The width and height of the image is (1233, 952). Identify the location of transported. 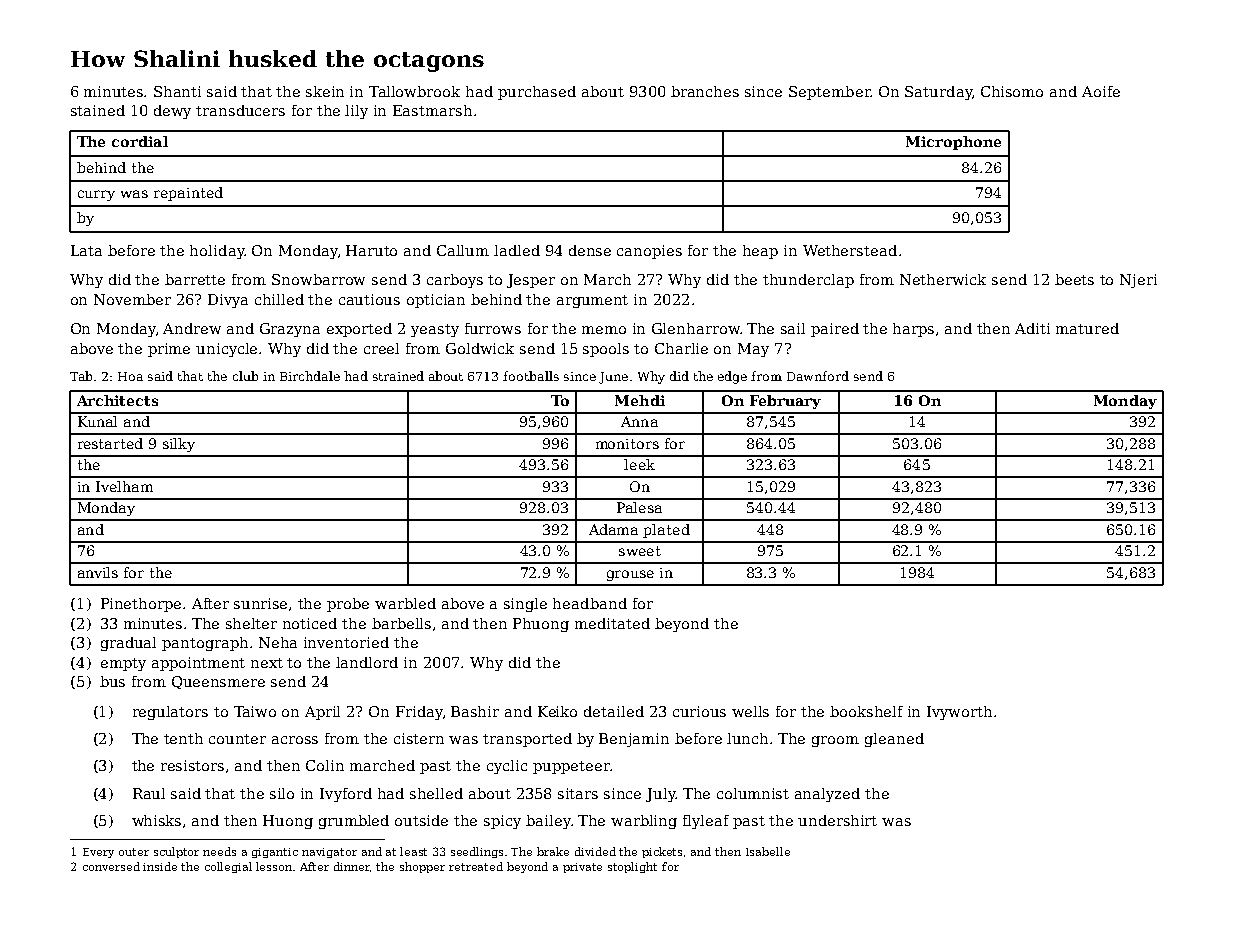
(527, 740).
